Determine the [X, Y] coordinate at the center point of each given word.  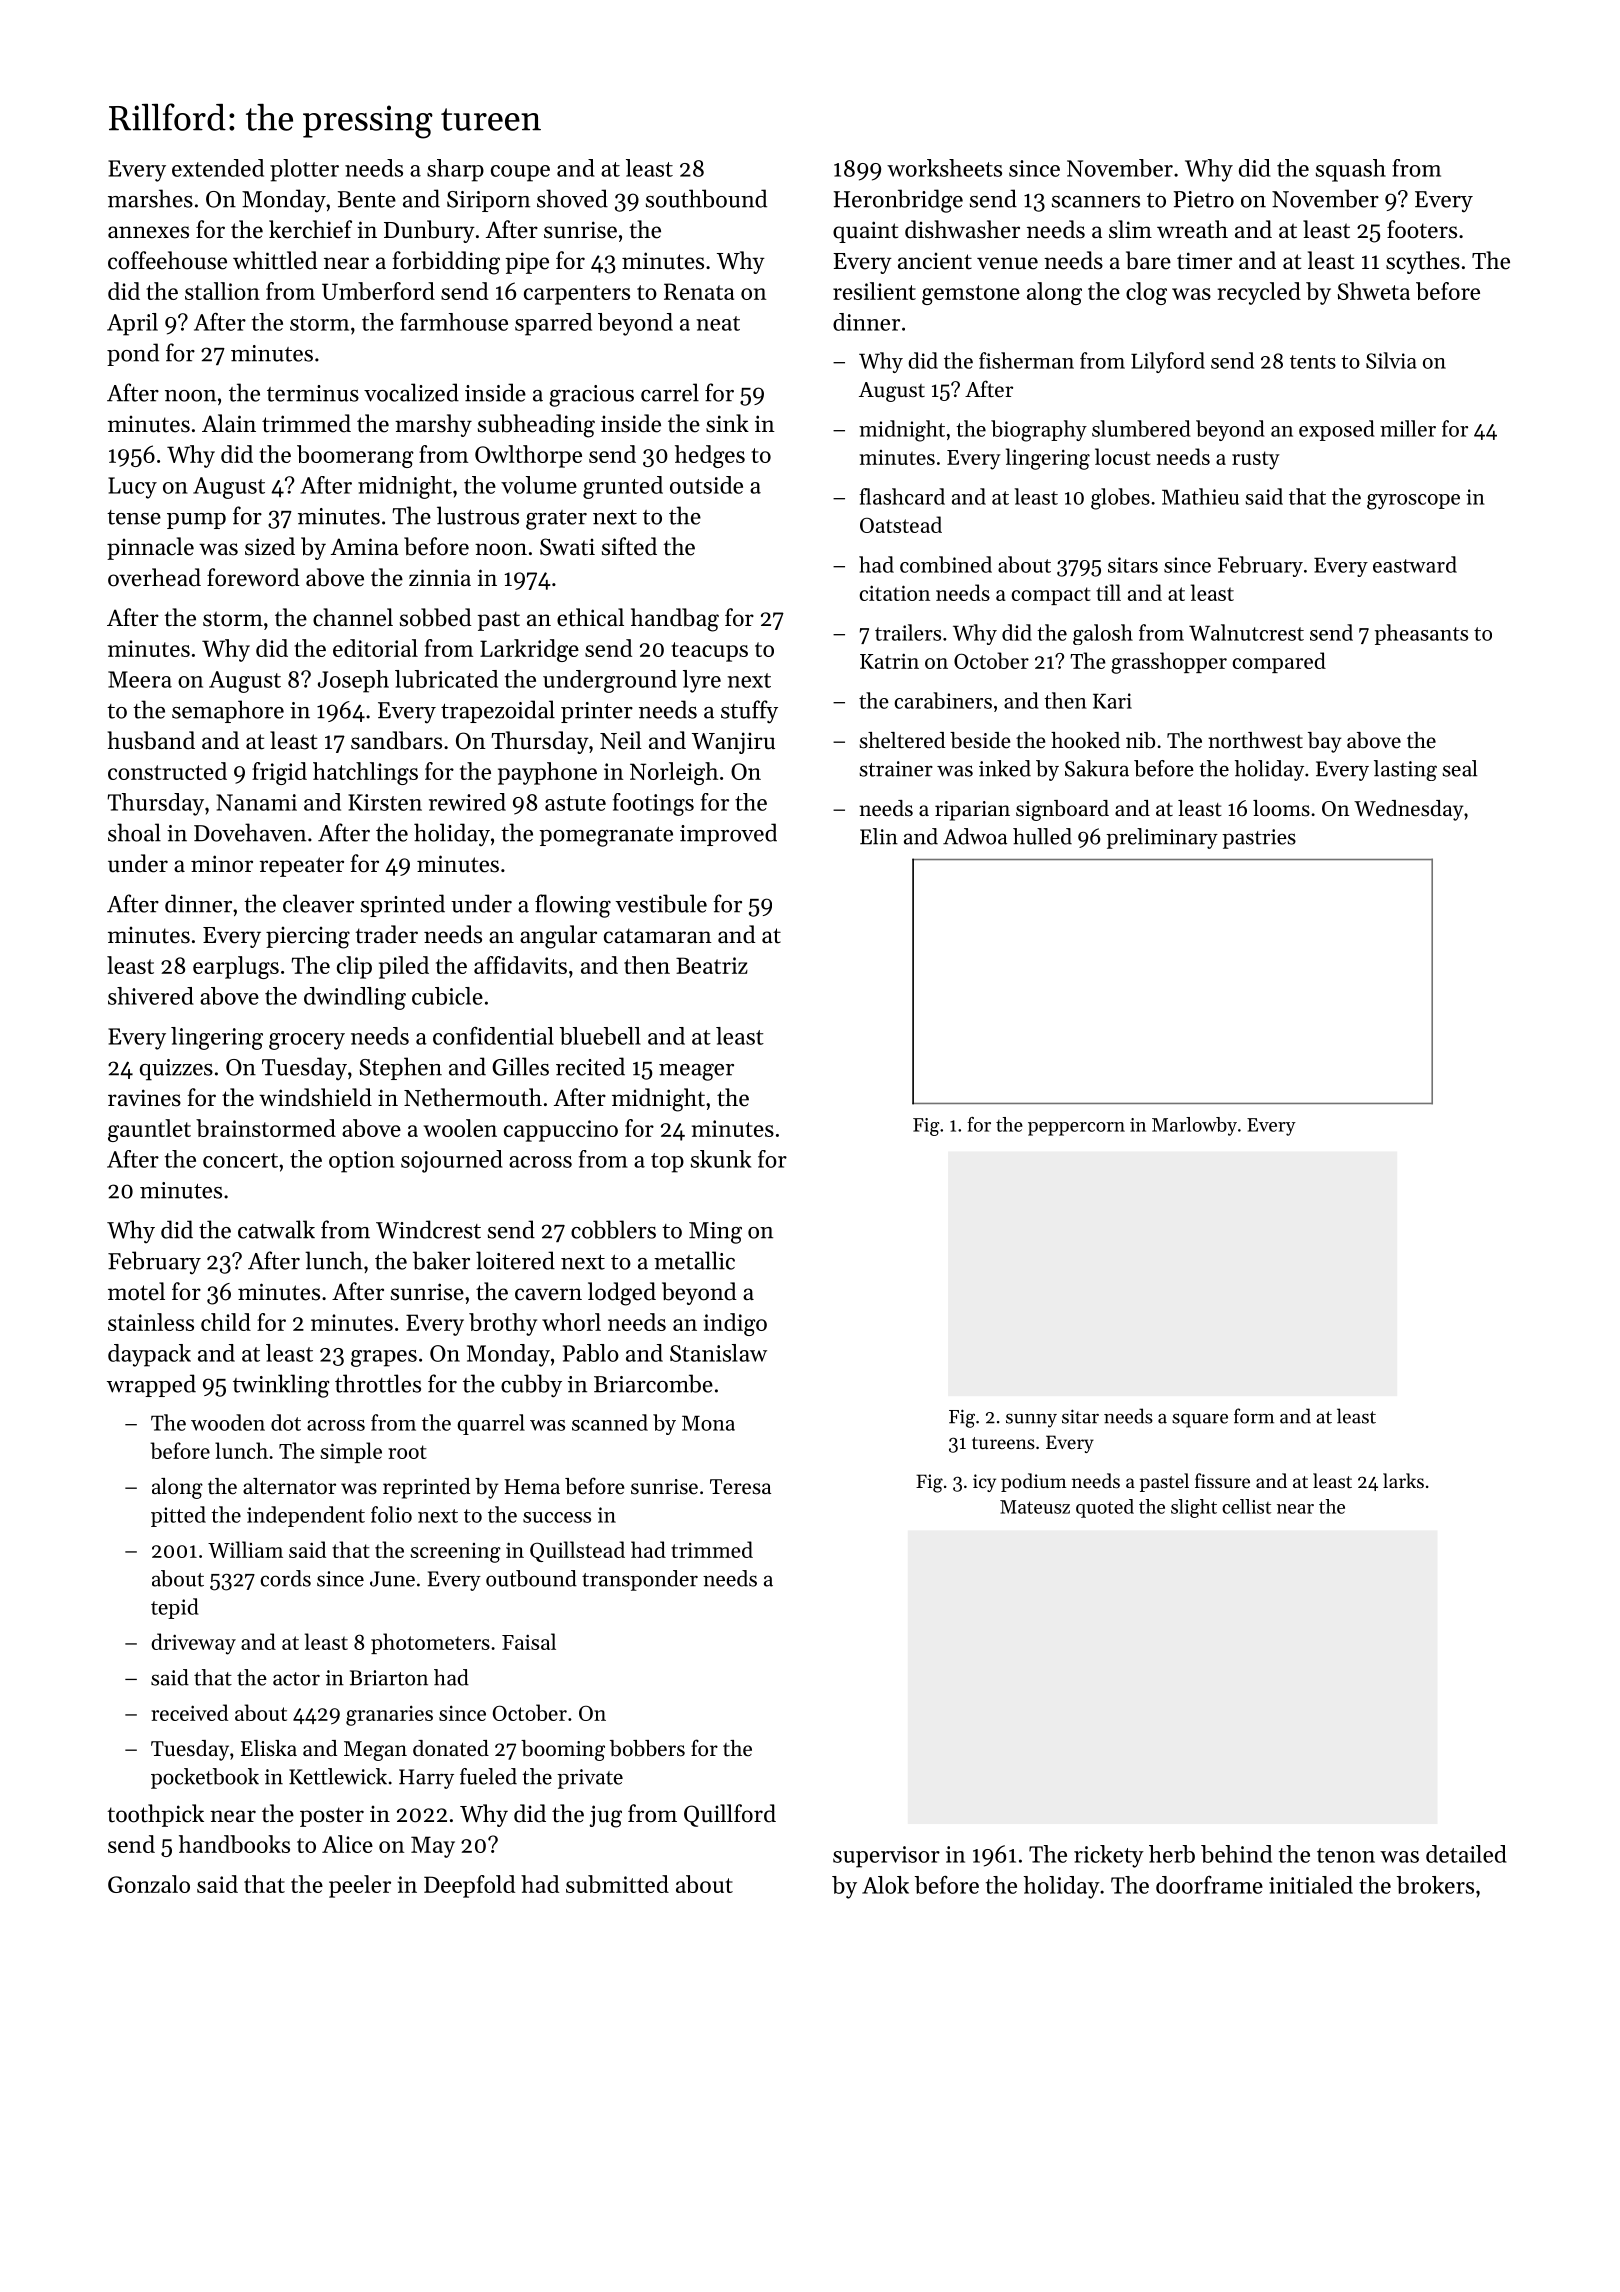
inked [1005, 768]
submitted [617, 1884]
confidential [493, 1036]
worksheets [944, 168]
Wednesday [1408, 810]
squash [1351, 170]
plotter [304, 170]
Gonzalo [149, 1884]
